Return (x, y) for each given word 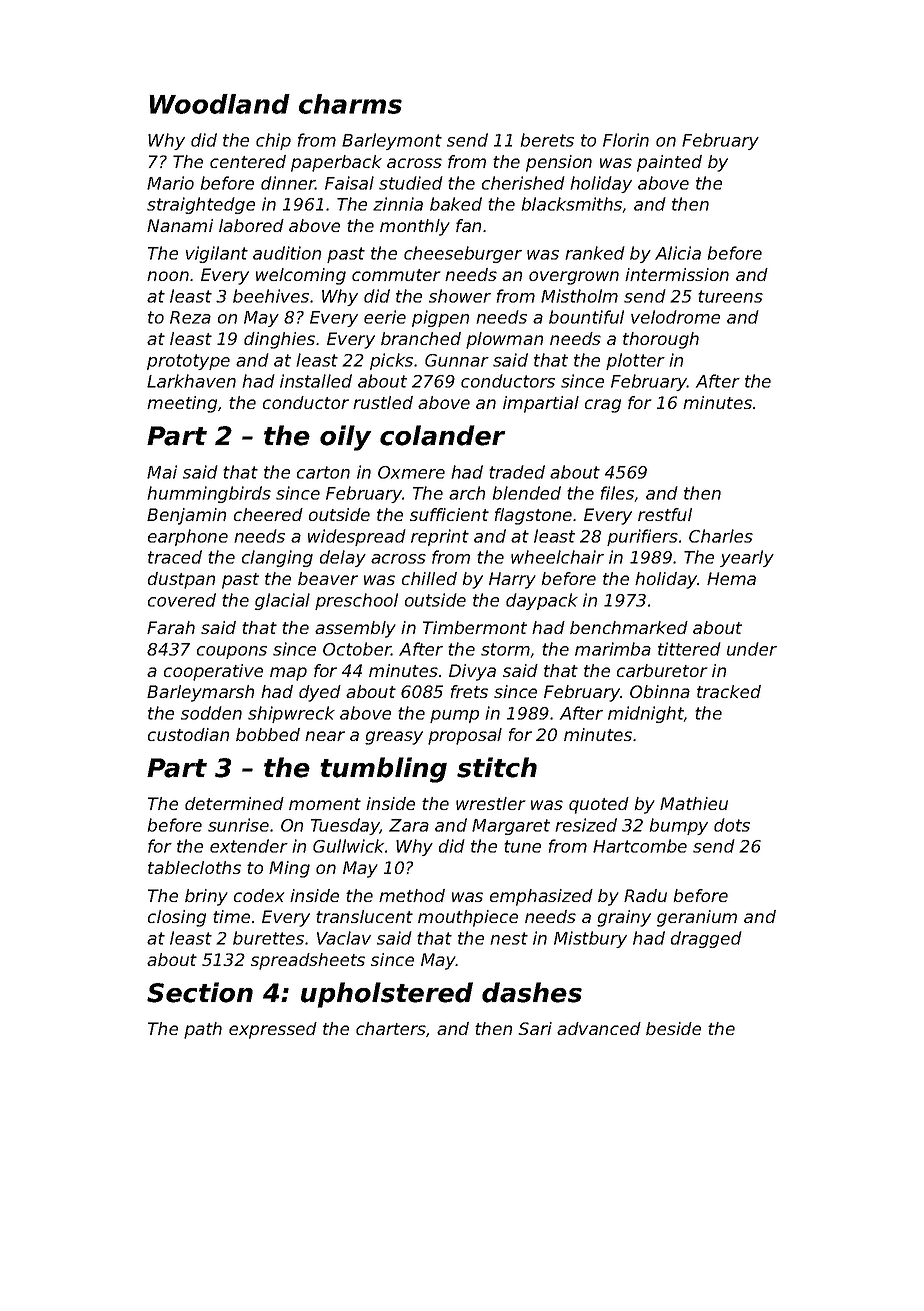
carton (323, 472)
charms (350, 104)
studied (411, 183)
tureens (730, 296)
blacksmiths (572, 204)
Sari (535, 1028)
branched (421, 338)
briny (206, 897)
